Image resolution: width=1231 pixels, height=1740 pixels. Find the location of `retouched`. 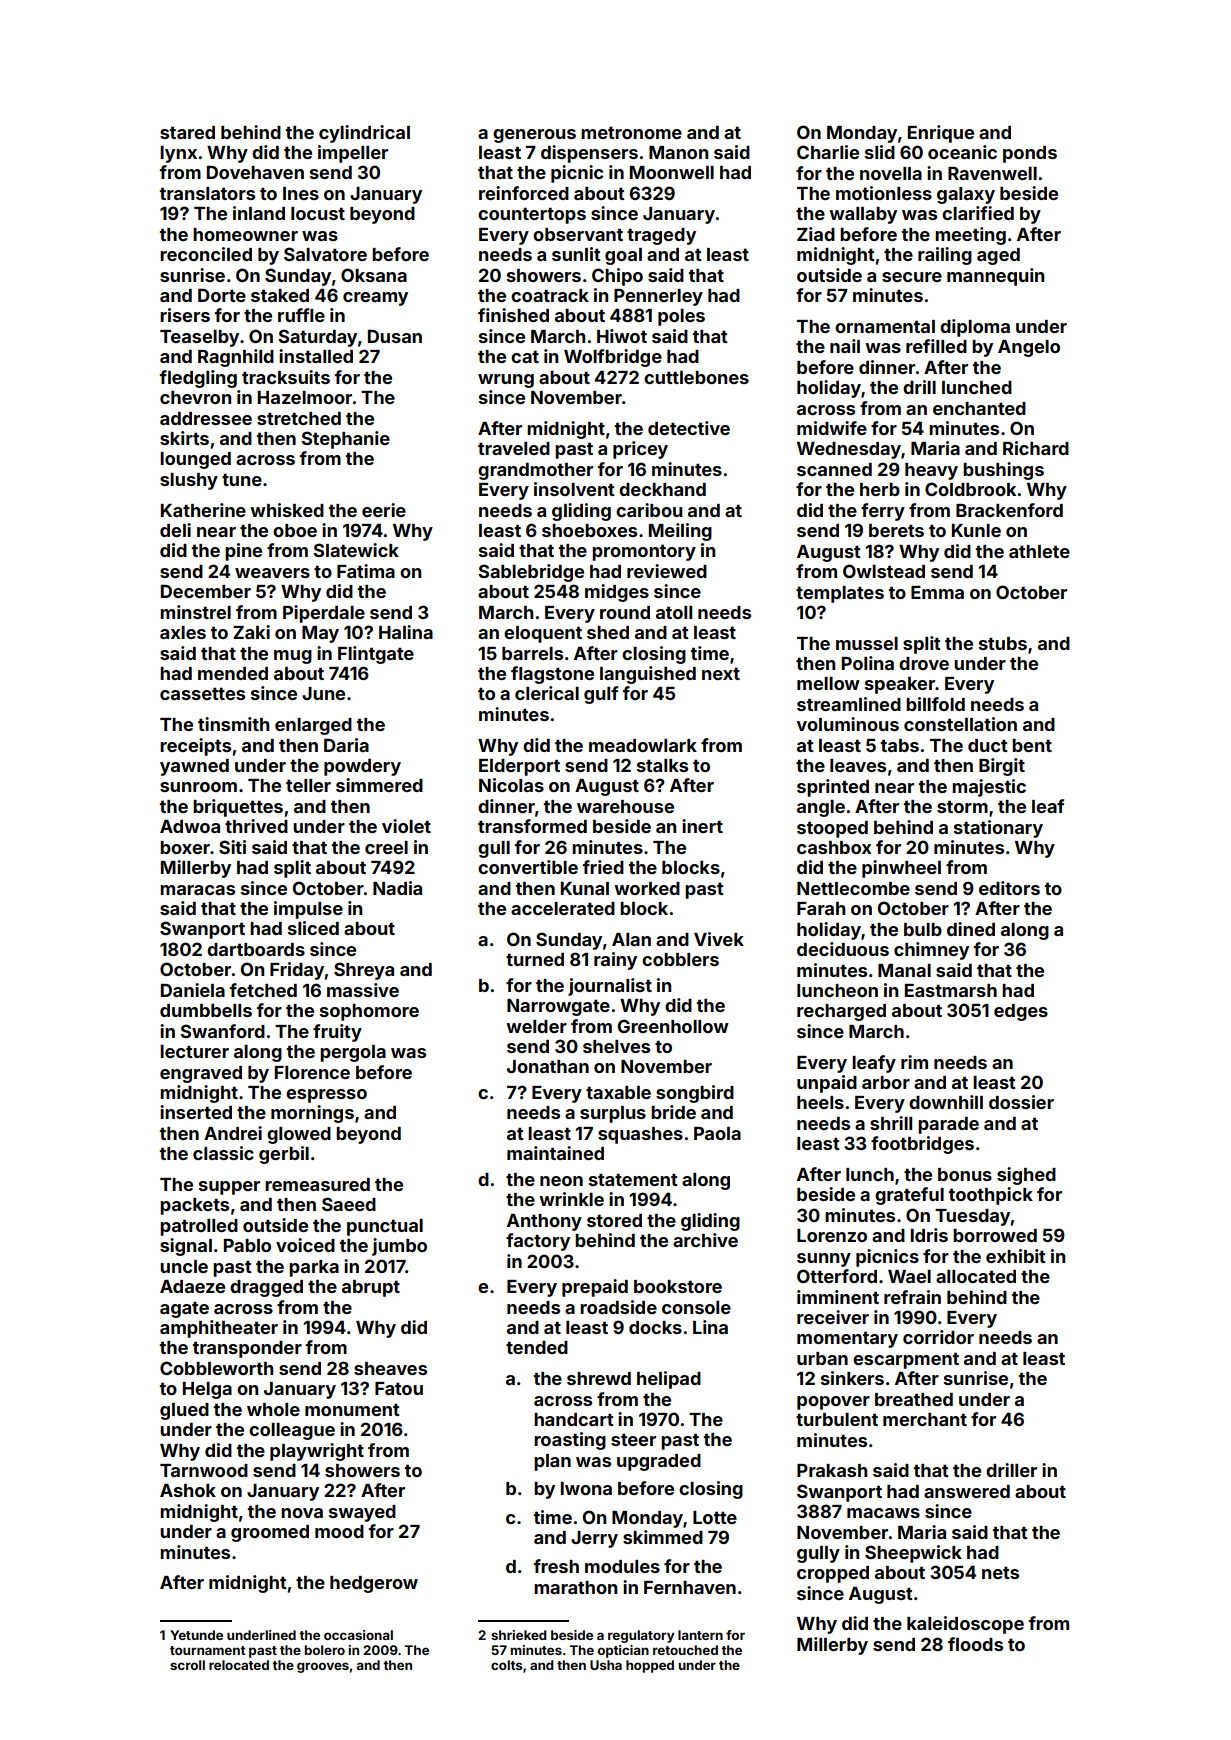

retouched is located at coordinates (685, 1650).
